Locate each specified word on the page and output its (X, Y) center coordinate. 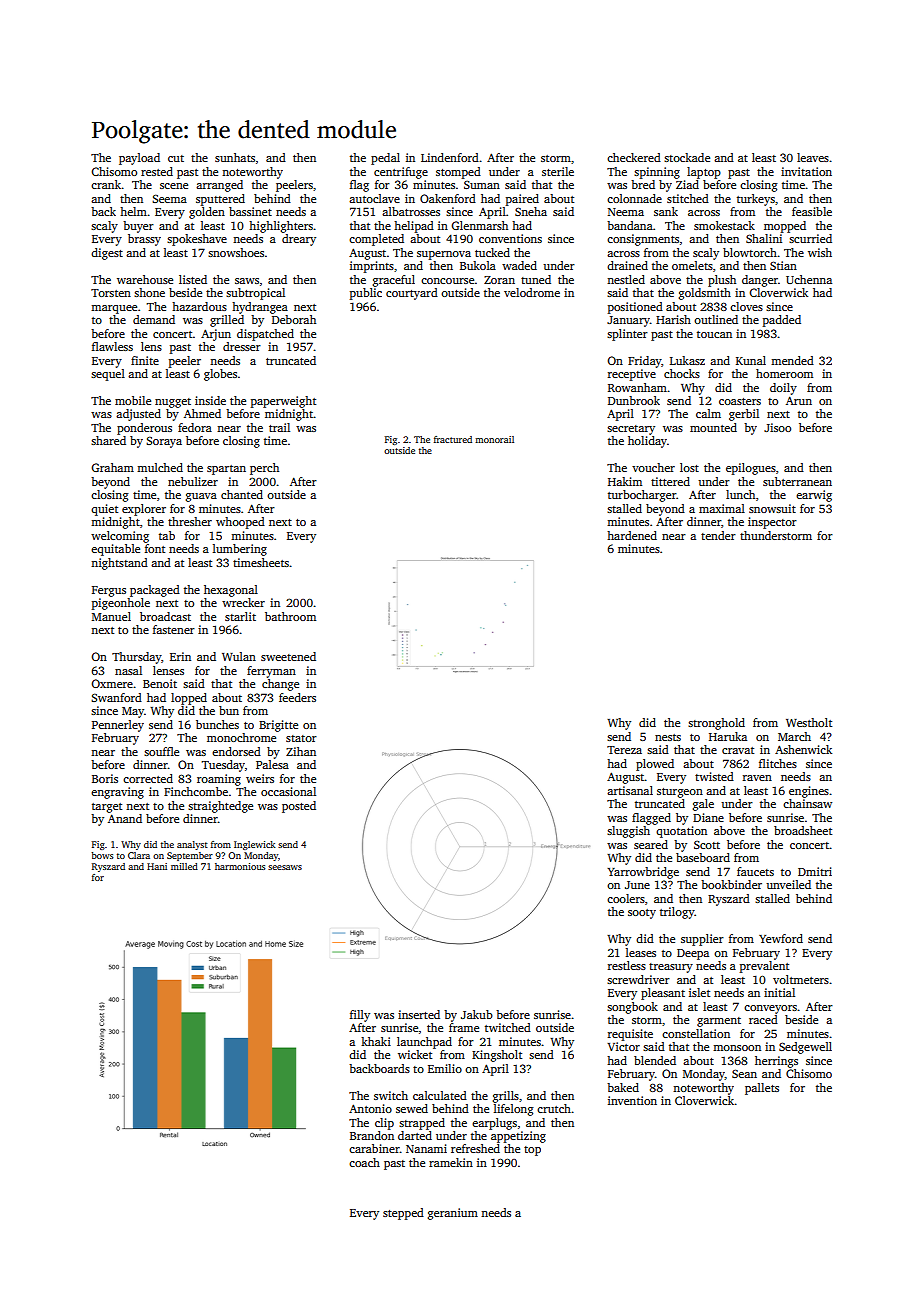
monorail (494, 439)
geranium (453, 1214)
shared (108, 440)
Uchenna (809, 279)
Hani (157, 866)
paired (522, 200)
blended (655, 1060)
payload (139, 159)
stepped (403, 1214)
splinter (627, 335)
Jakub (477, 1014)
